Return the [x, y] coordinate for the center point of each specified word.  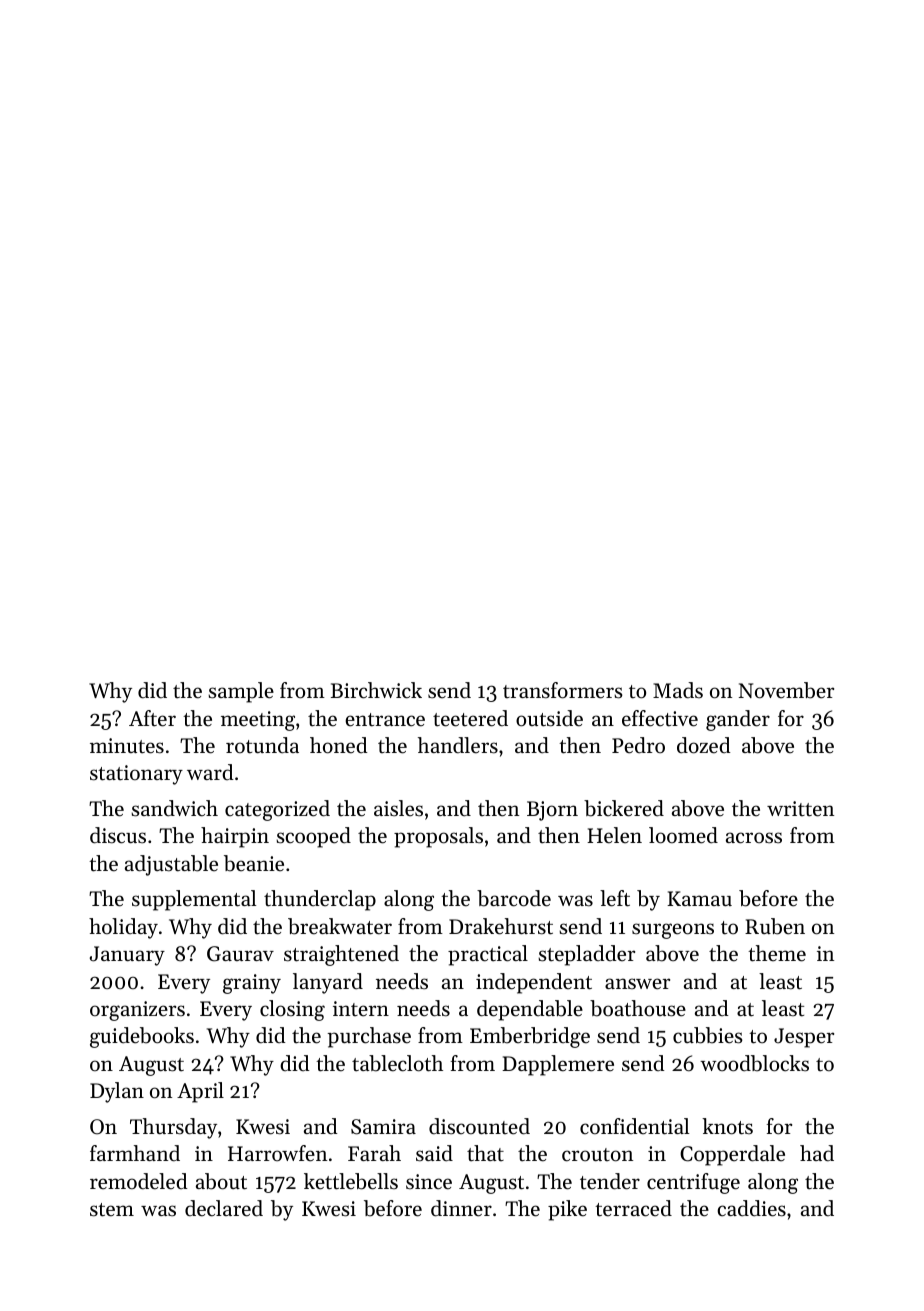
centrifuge [693, 1183]
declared [224, 1208]
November [786, 690]
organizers [137, 1011]
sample [241, 692]
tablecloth [397, 1063]
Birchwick [376, 690]
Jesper [804, 1038]
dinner [461, 1208]
